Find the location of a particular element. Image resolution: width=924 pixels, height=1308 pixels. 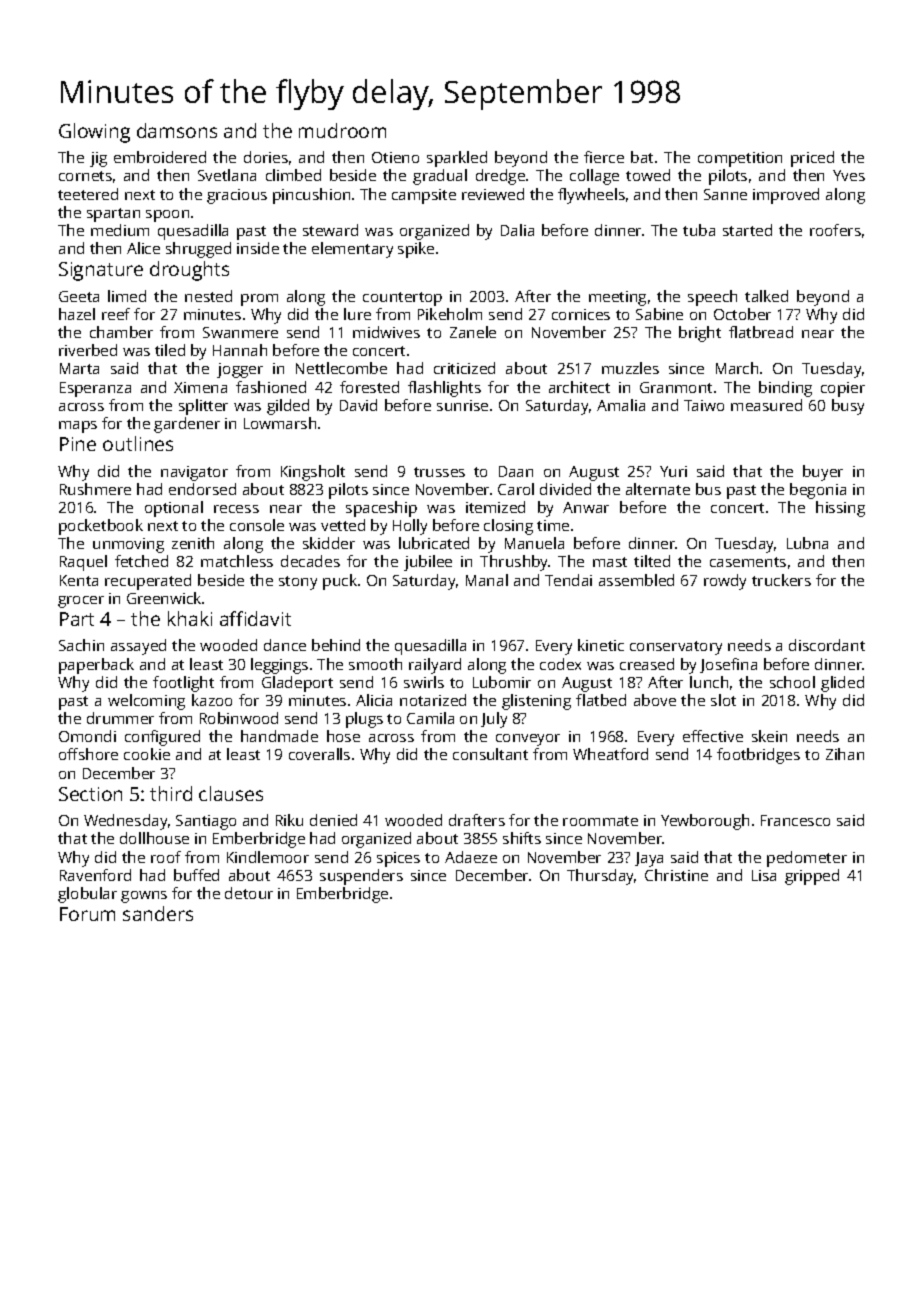

mudroom is located at coordinates (342, 130).
